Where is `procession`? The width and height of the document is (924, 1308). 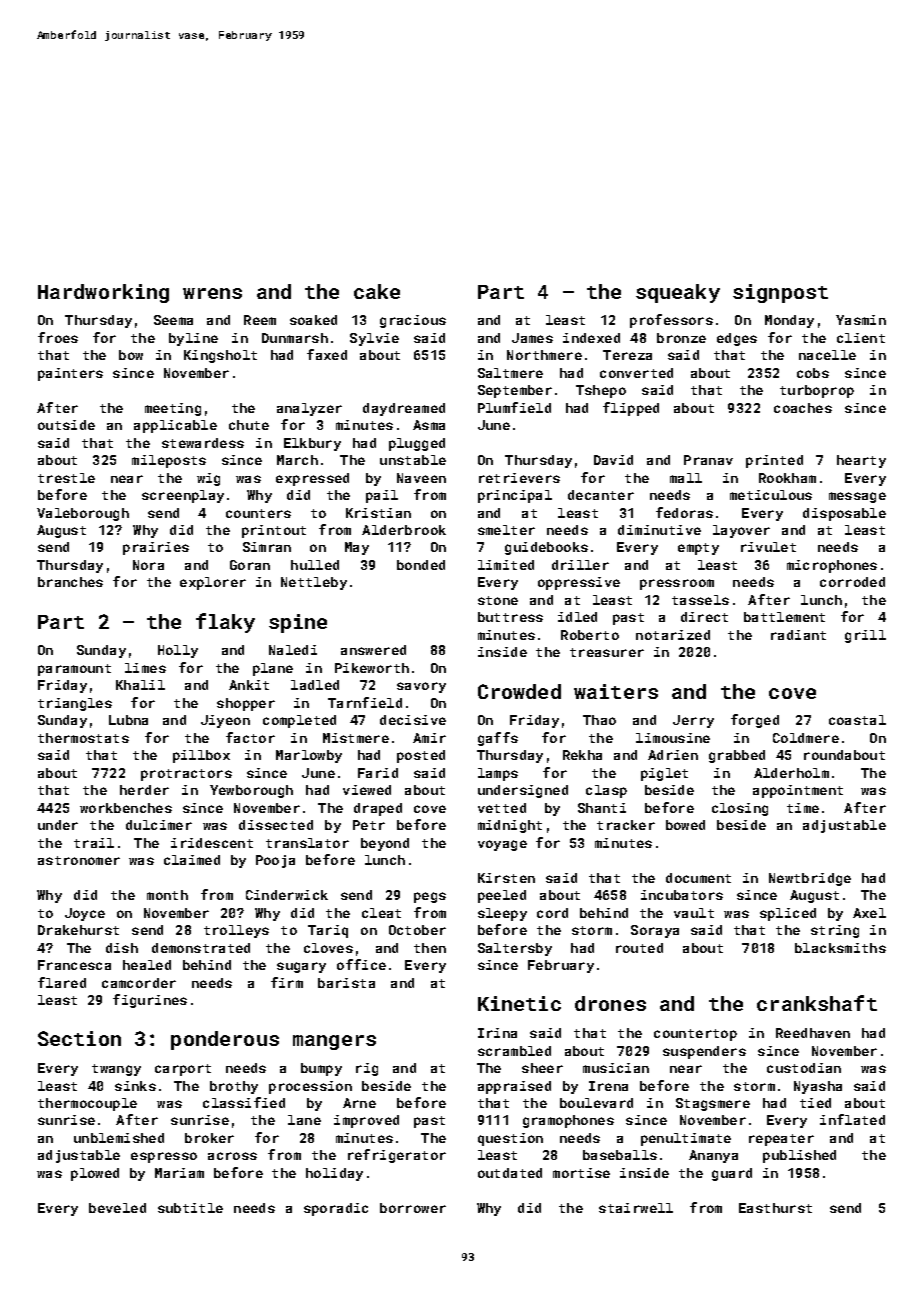 procession is located at coordinates (310, 1087).
